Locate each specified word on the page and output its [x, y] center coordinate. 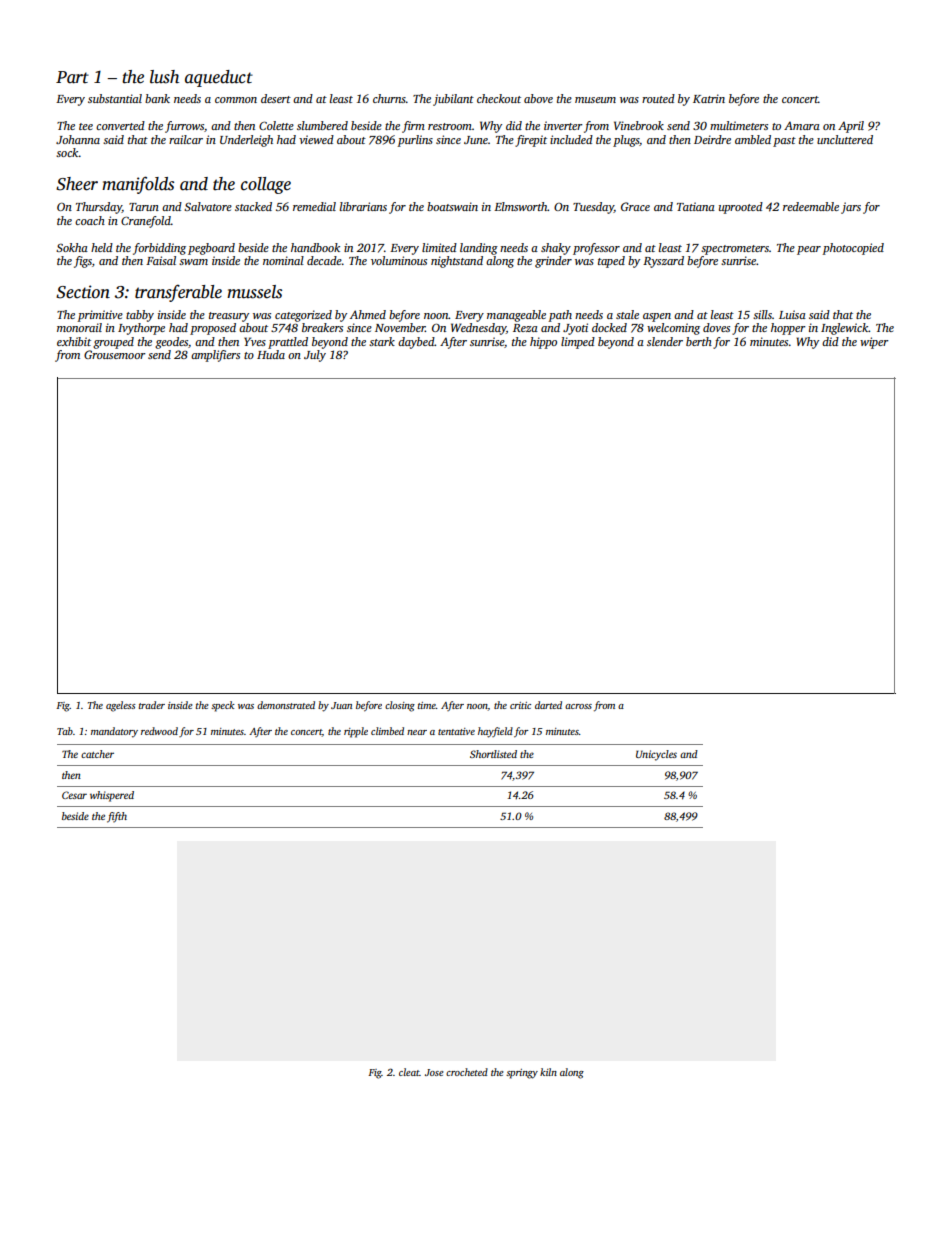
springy [522, 1074]
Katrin [709, 98]
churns [389, 98]
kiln [548, 1072]
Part [72, 77]
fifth [117, 817]
